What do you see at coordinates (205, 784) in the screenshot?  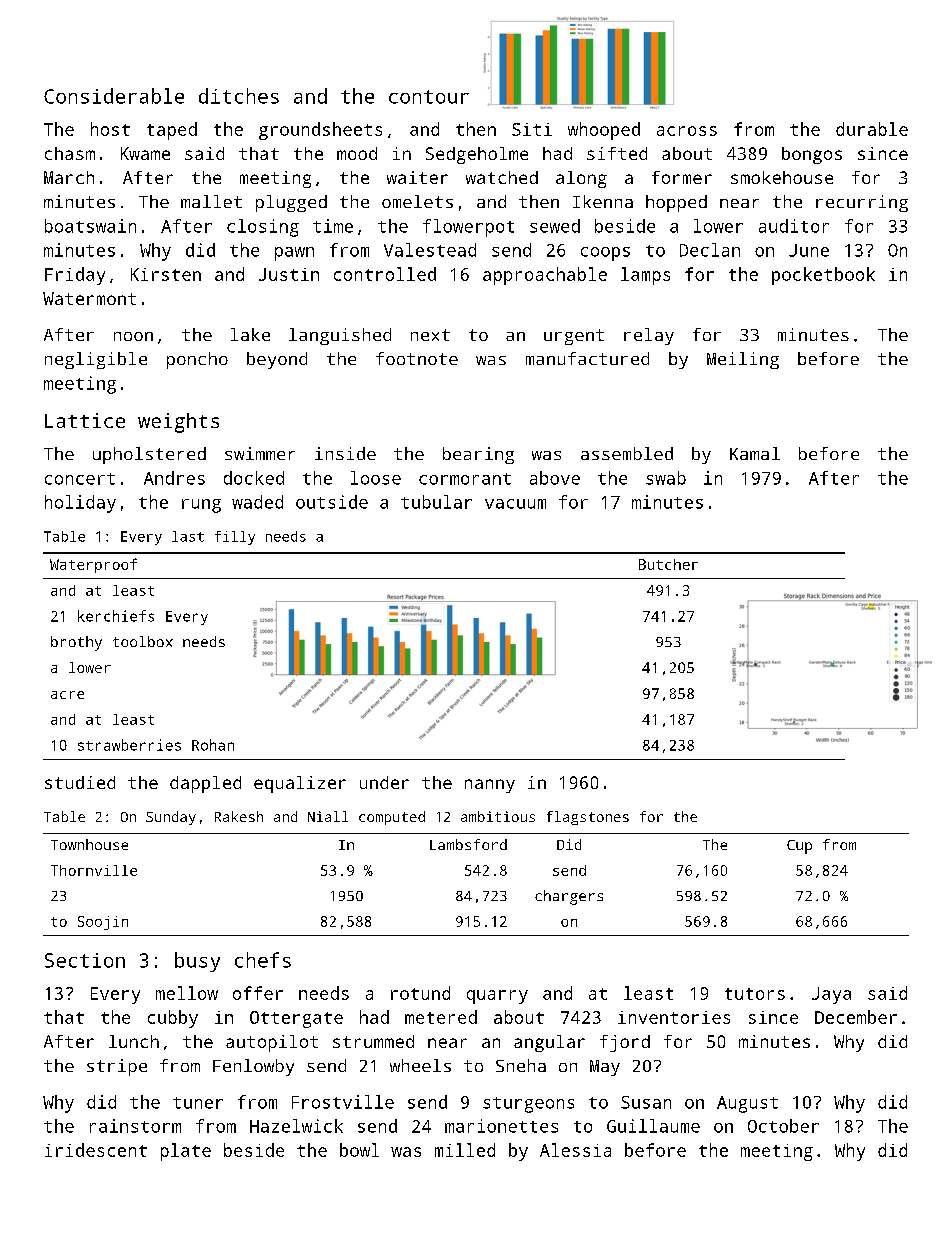 I see `dappled` at bounding box center [205, 784].
